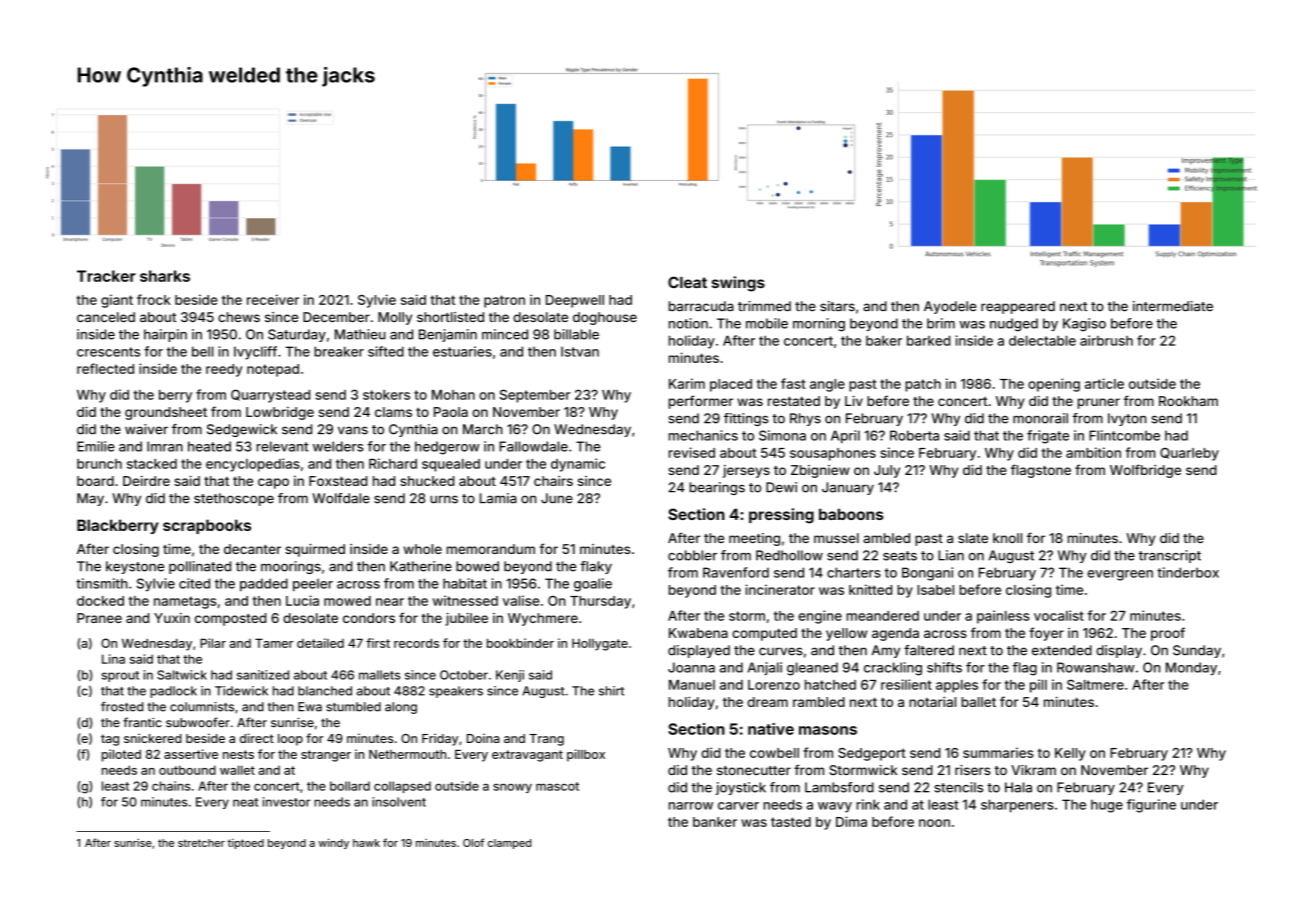  I want to click on swings, so click(738, 284).
